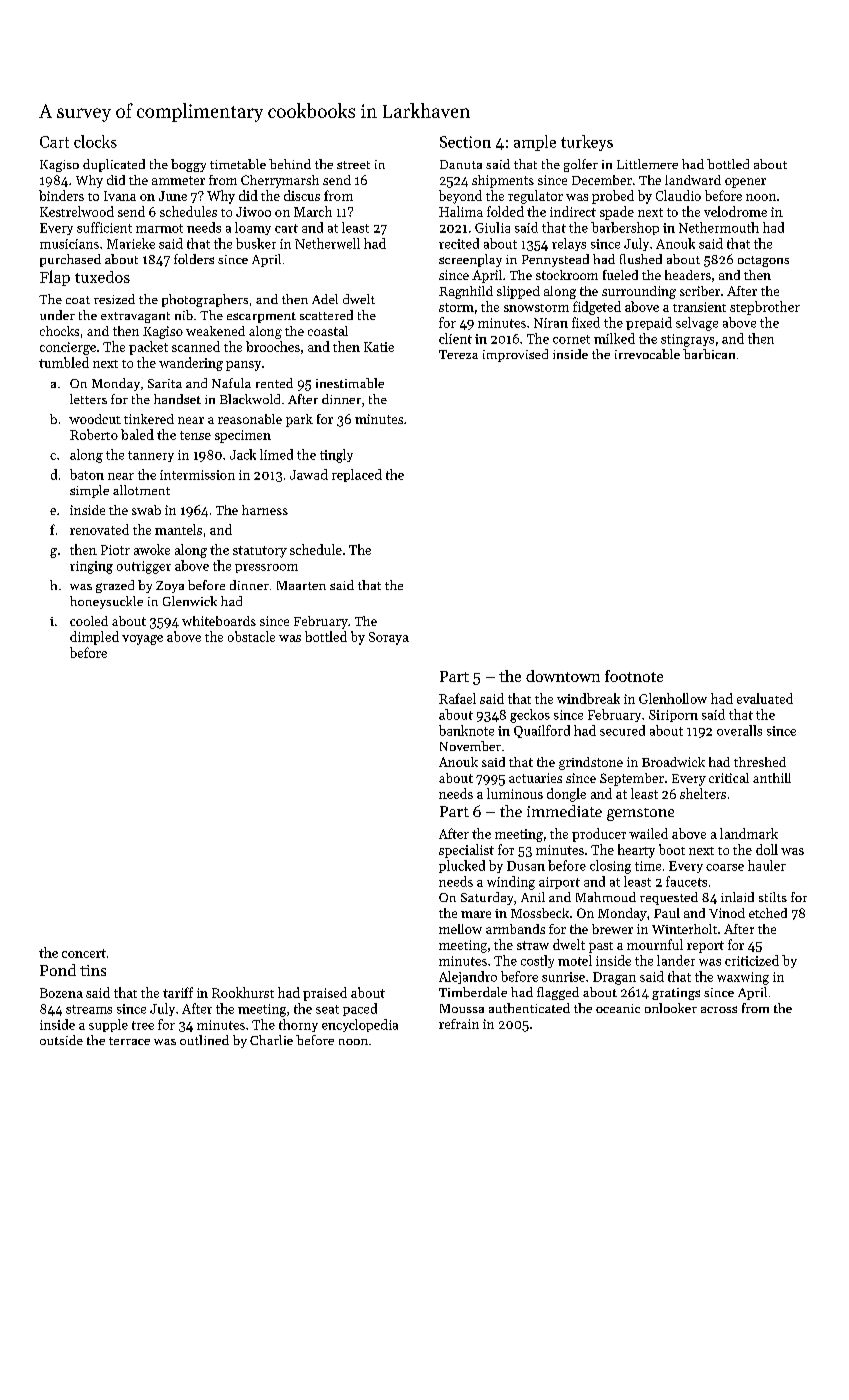 Image resolution: width=849 pixels, height=1400 pixels. I want to click on rented, so click(274, 383).
